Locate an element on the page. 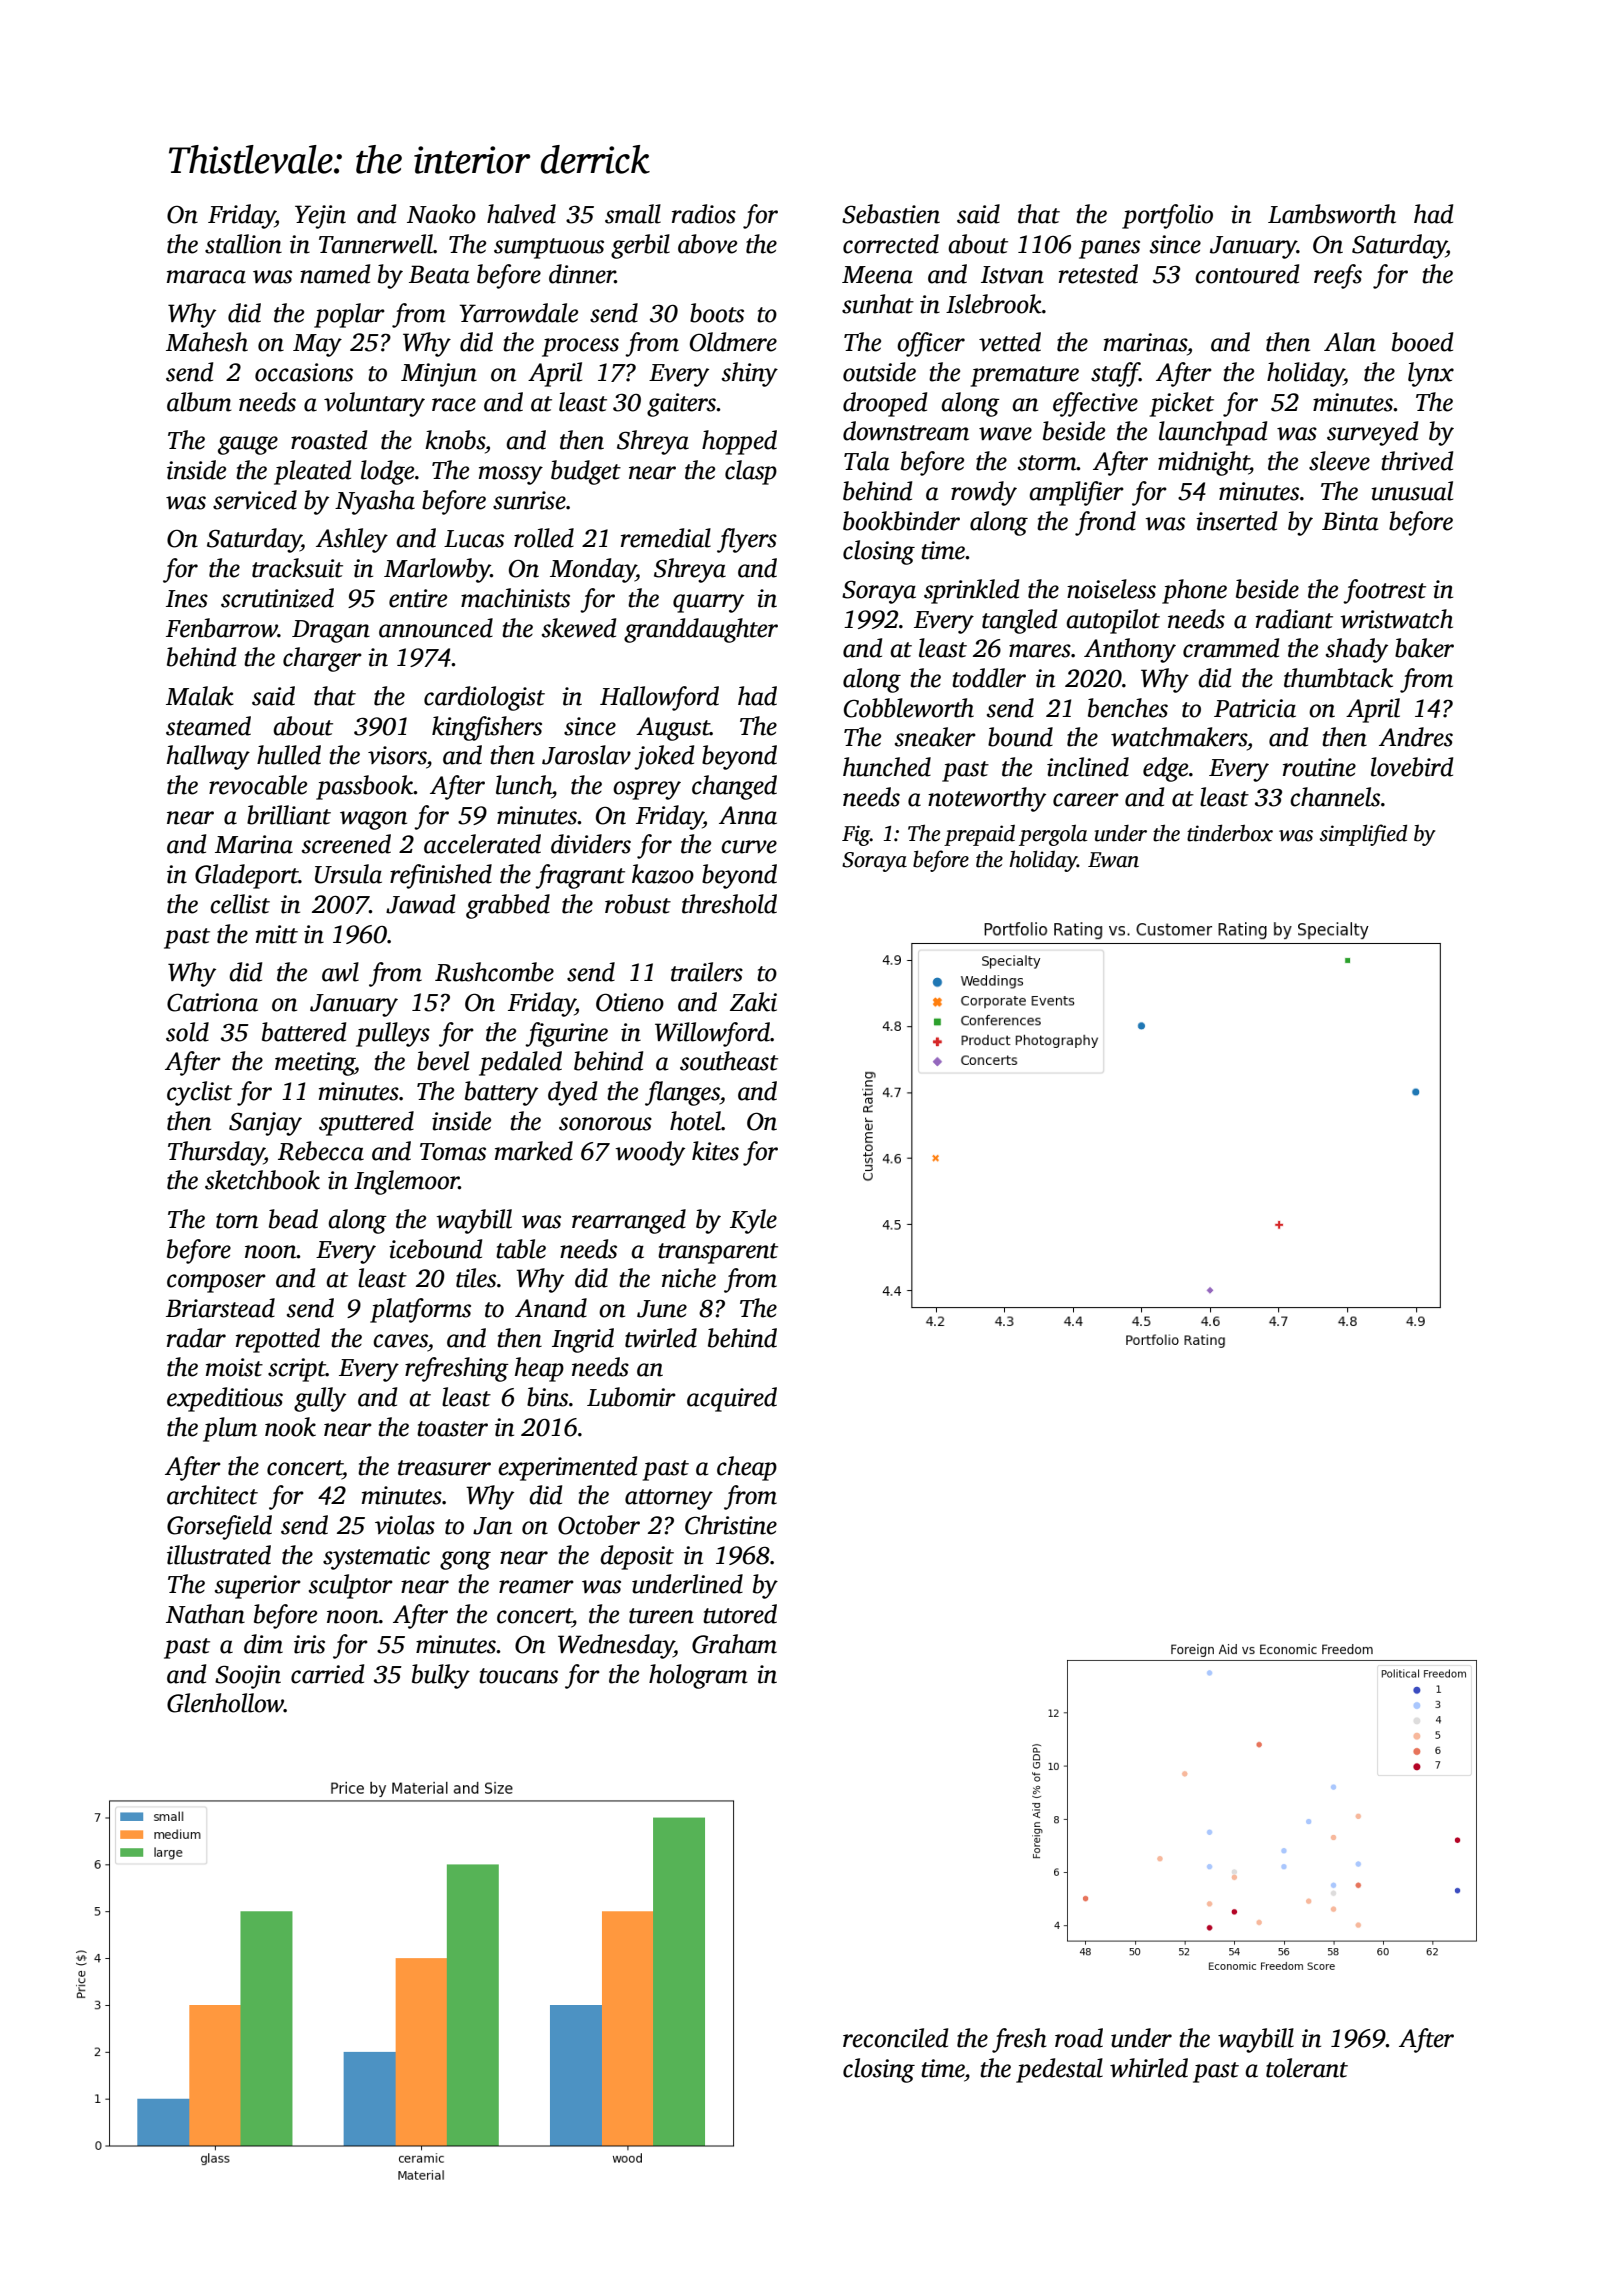 This page has height=2292, width=1620. acquired is located at coordinates (732, 1399).
